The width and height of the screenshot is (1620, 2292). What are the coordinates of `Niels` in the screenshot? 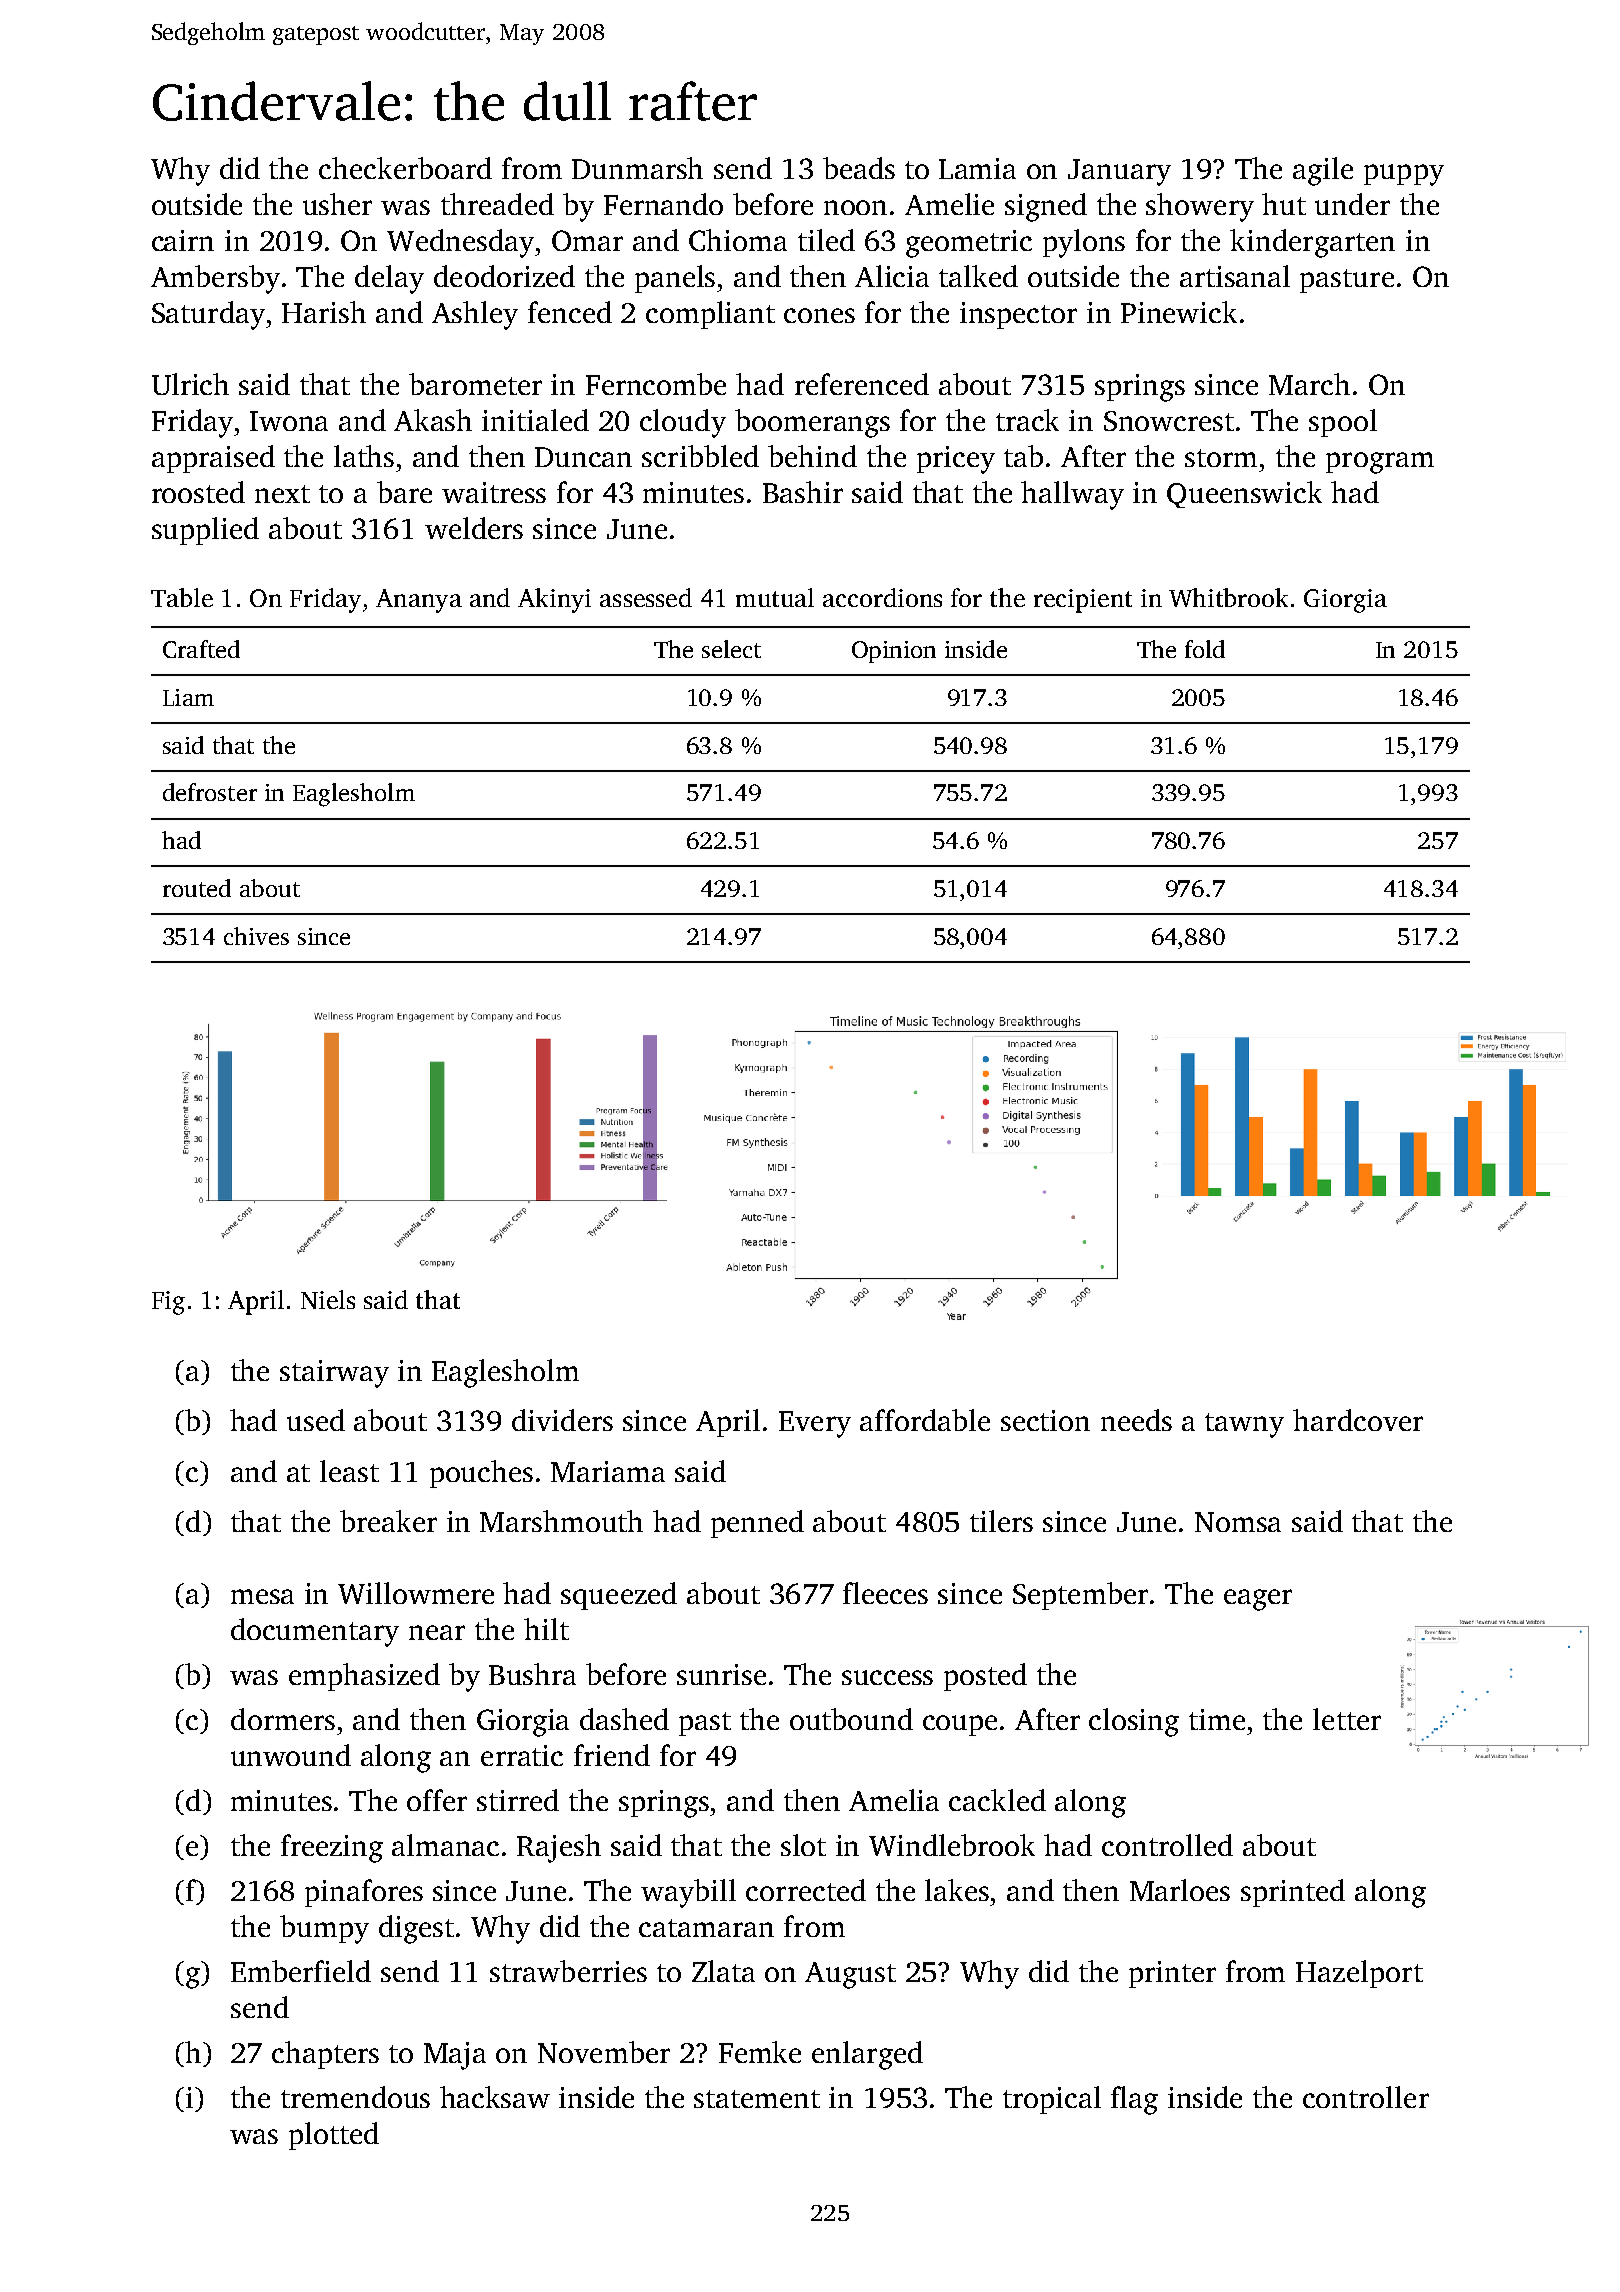 It's located at (328, 1299).
